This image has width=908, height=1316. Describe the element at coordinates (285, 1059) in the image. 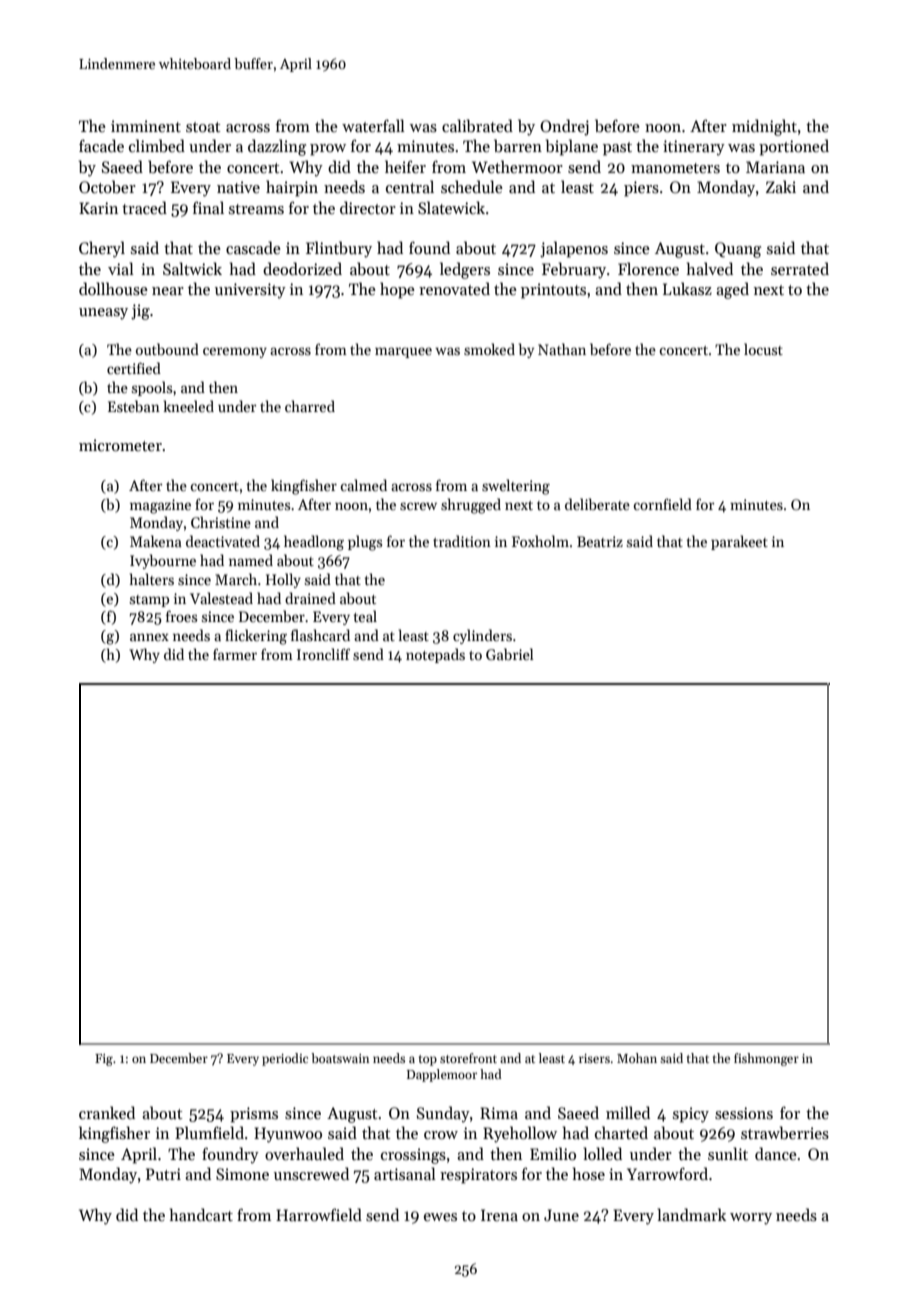

I see `periodic` at that location.
